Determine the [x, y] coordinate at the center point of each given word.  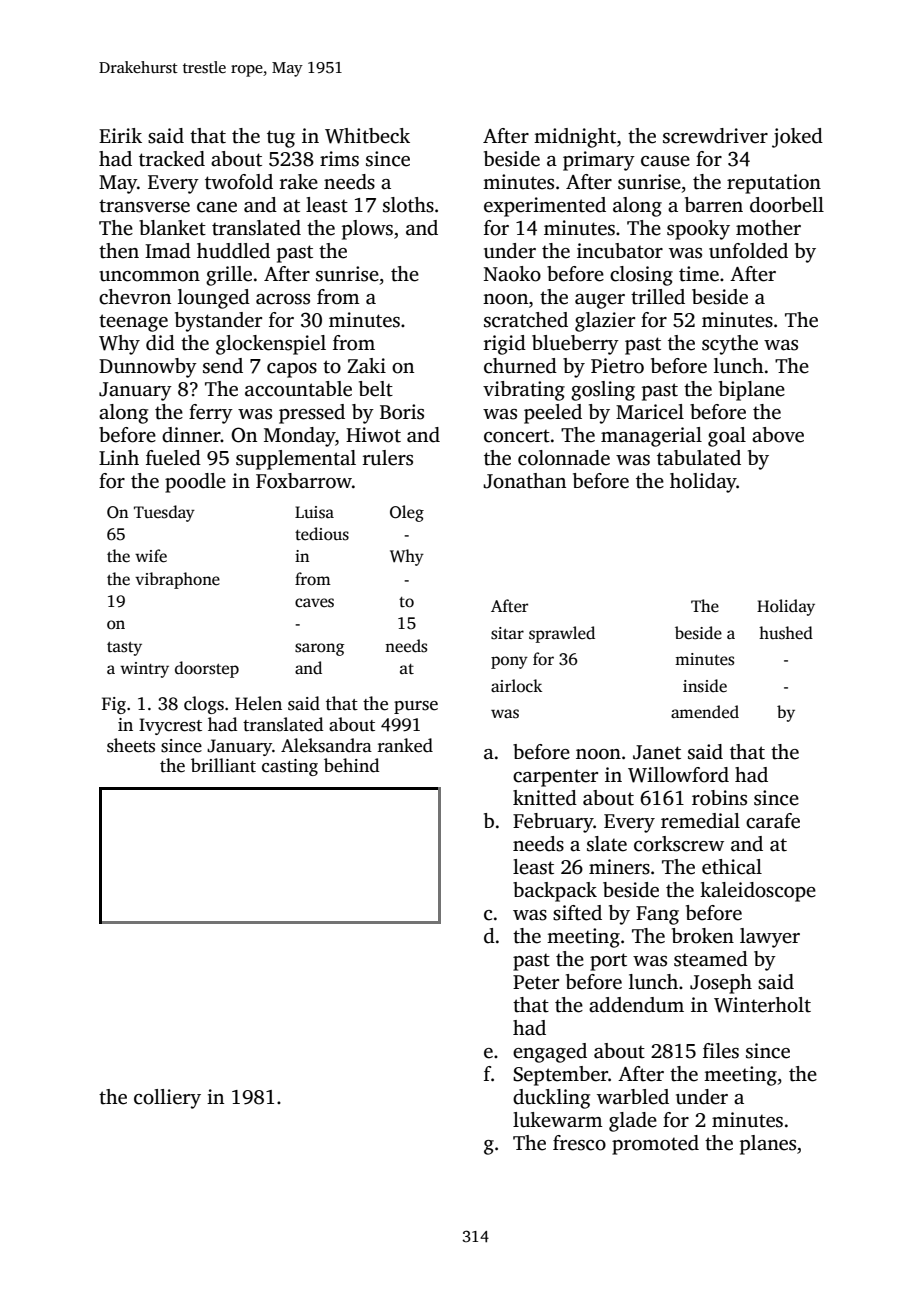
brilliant [223, 765]
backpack [555, 892]
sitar [507, 633]
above [778, 435]
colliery [167, 1099]
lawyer [770, 938]
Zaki [366, 366]
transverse [144, 206]
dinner [191, 435]
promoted [655, 1145]
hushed [786, 633]
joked [797, 138]
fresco [579, 1143]
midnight [575, 138]
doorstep [207, 669]
